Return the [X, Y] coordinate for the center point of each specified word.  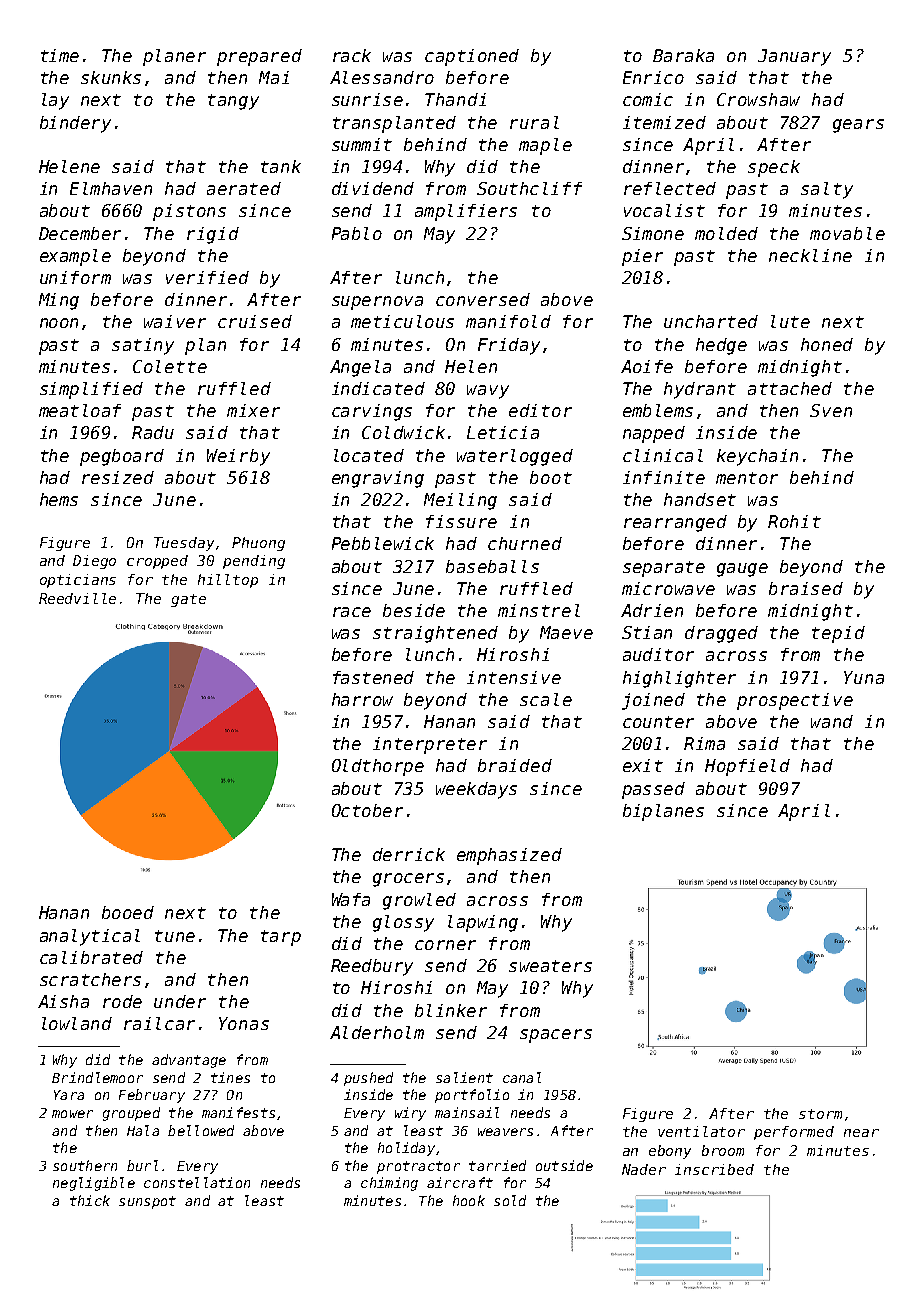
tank [281, 166]
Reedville [77, 598]
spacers [556, 1036]
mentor [747, 478]
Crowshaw [758, 99]
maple [545, 146]
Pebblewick [383, 543]
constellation [197, 1182]
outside [564, 1165]
